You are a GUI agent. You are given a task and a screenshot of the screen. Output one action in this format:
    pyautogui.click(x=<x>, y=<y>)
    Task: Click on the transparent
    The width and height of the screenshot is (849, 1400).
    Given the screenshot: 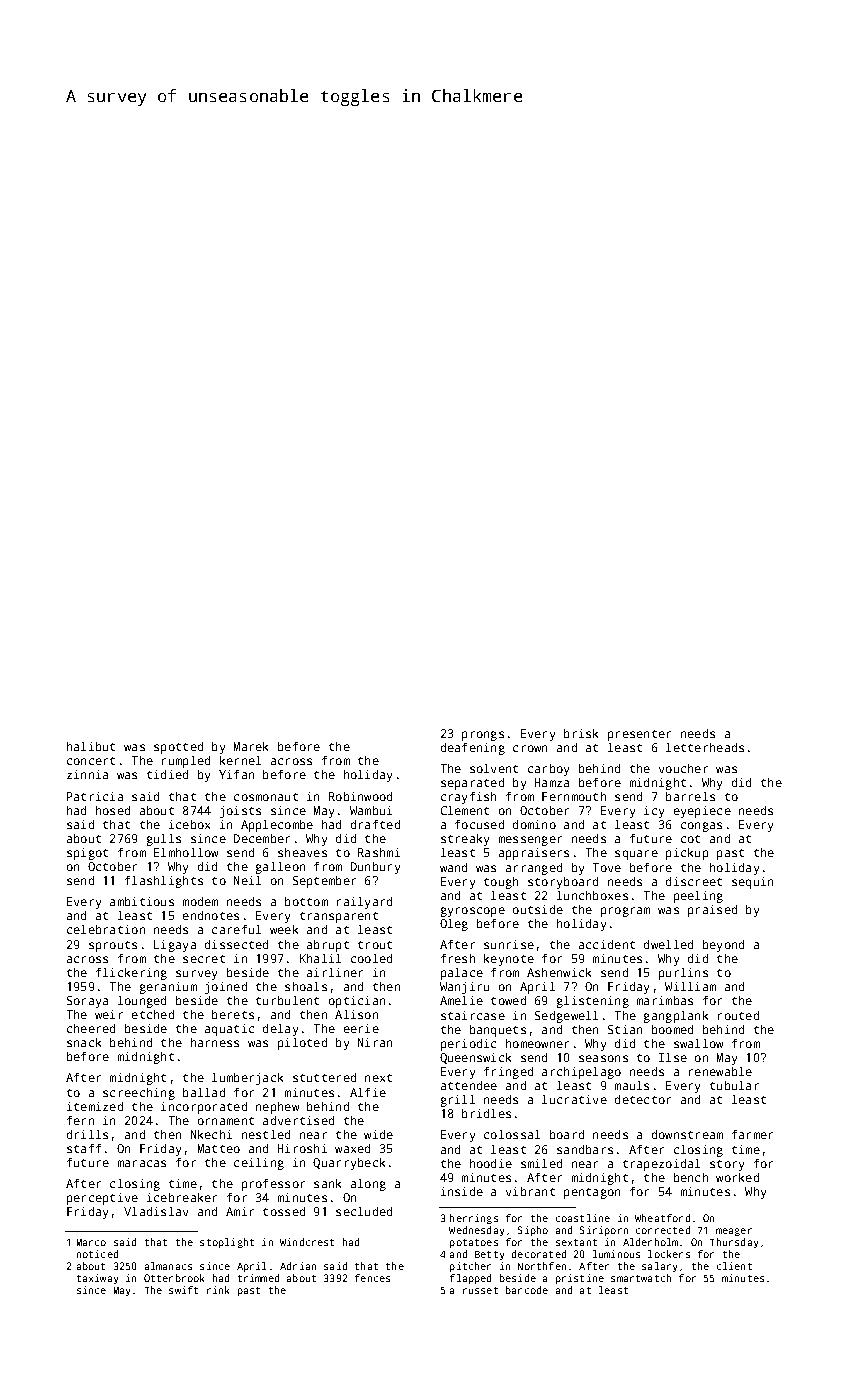 What is the action you would take?
    pyautogui.click(x=339, y=917)
